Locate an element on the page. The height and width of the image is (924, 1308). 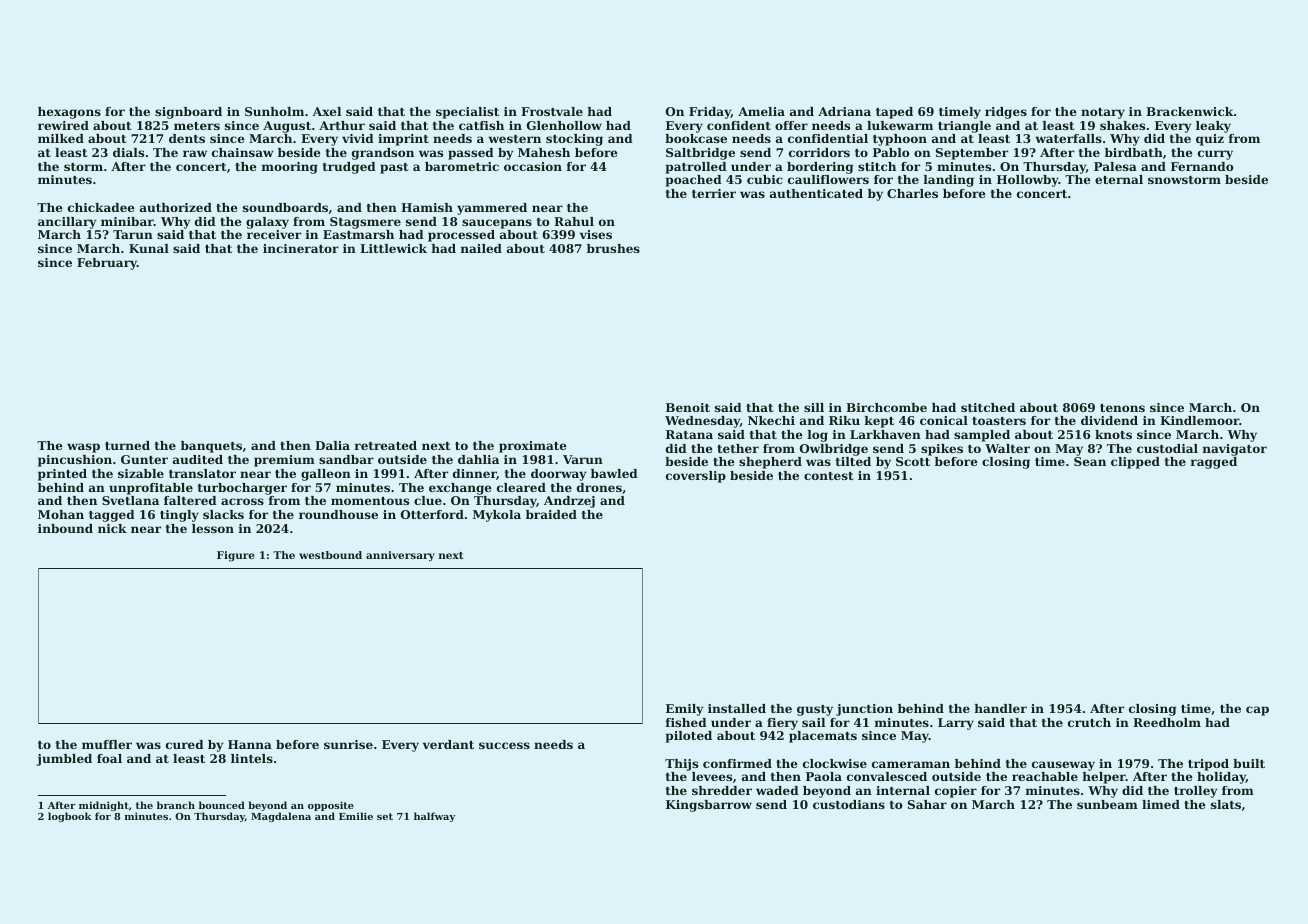
anniversary is located at coordinates (400, 556).
